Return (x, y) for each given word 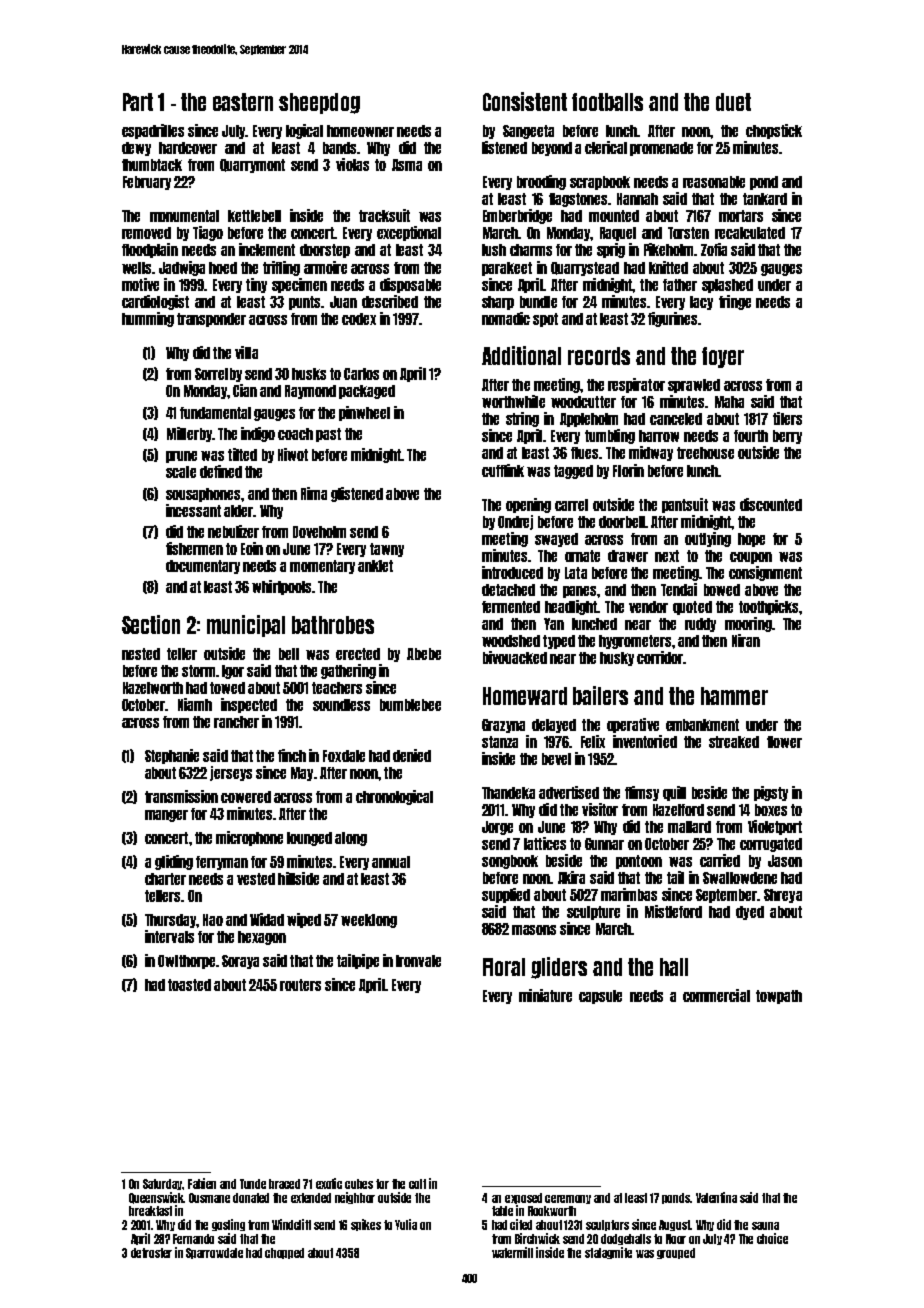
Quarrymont (252, 166)
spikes (366, 1225)
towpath (779, 997)
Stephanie (172, 756)
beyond (552, 149)
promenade (661, 149)
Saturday (163, 1184)
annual (391, 862)
